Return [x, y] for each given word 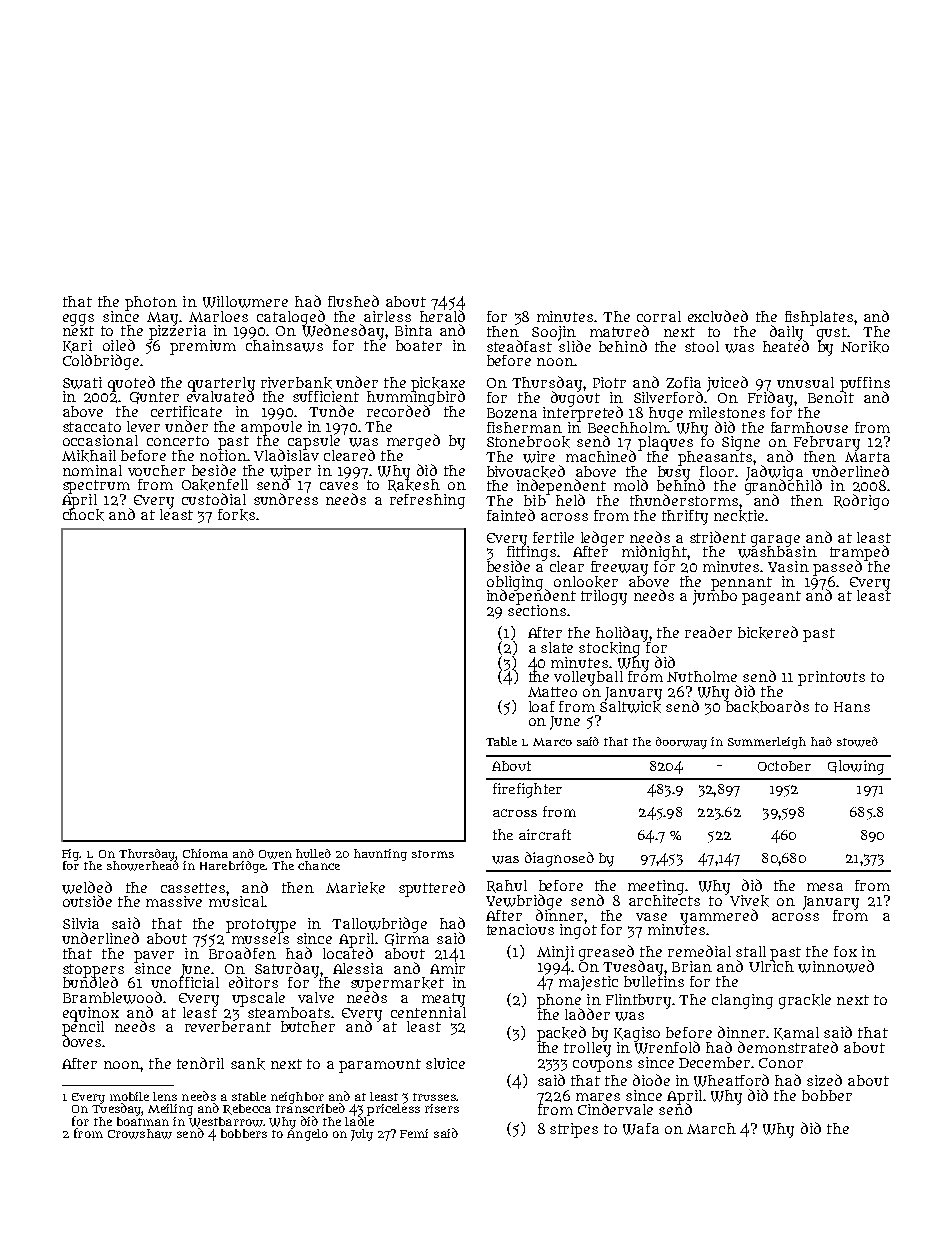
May [162, 318]
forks [236, 515]
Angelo [307, 1135]
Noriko [865, 347]
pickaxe [438, 384]
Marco [552, 742]
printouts [831, 678]
